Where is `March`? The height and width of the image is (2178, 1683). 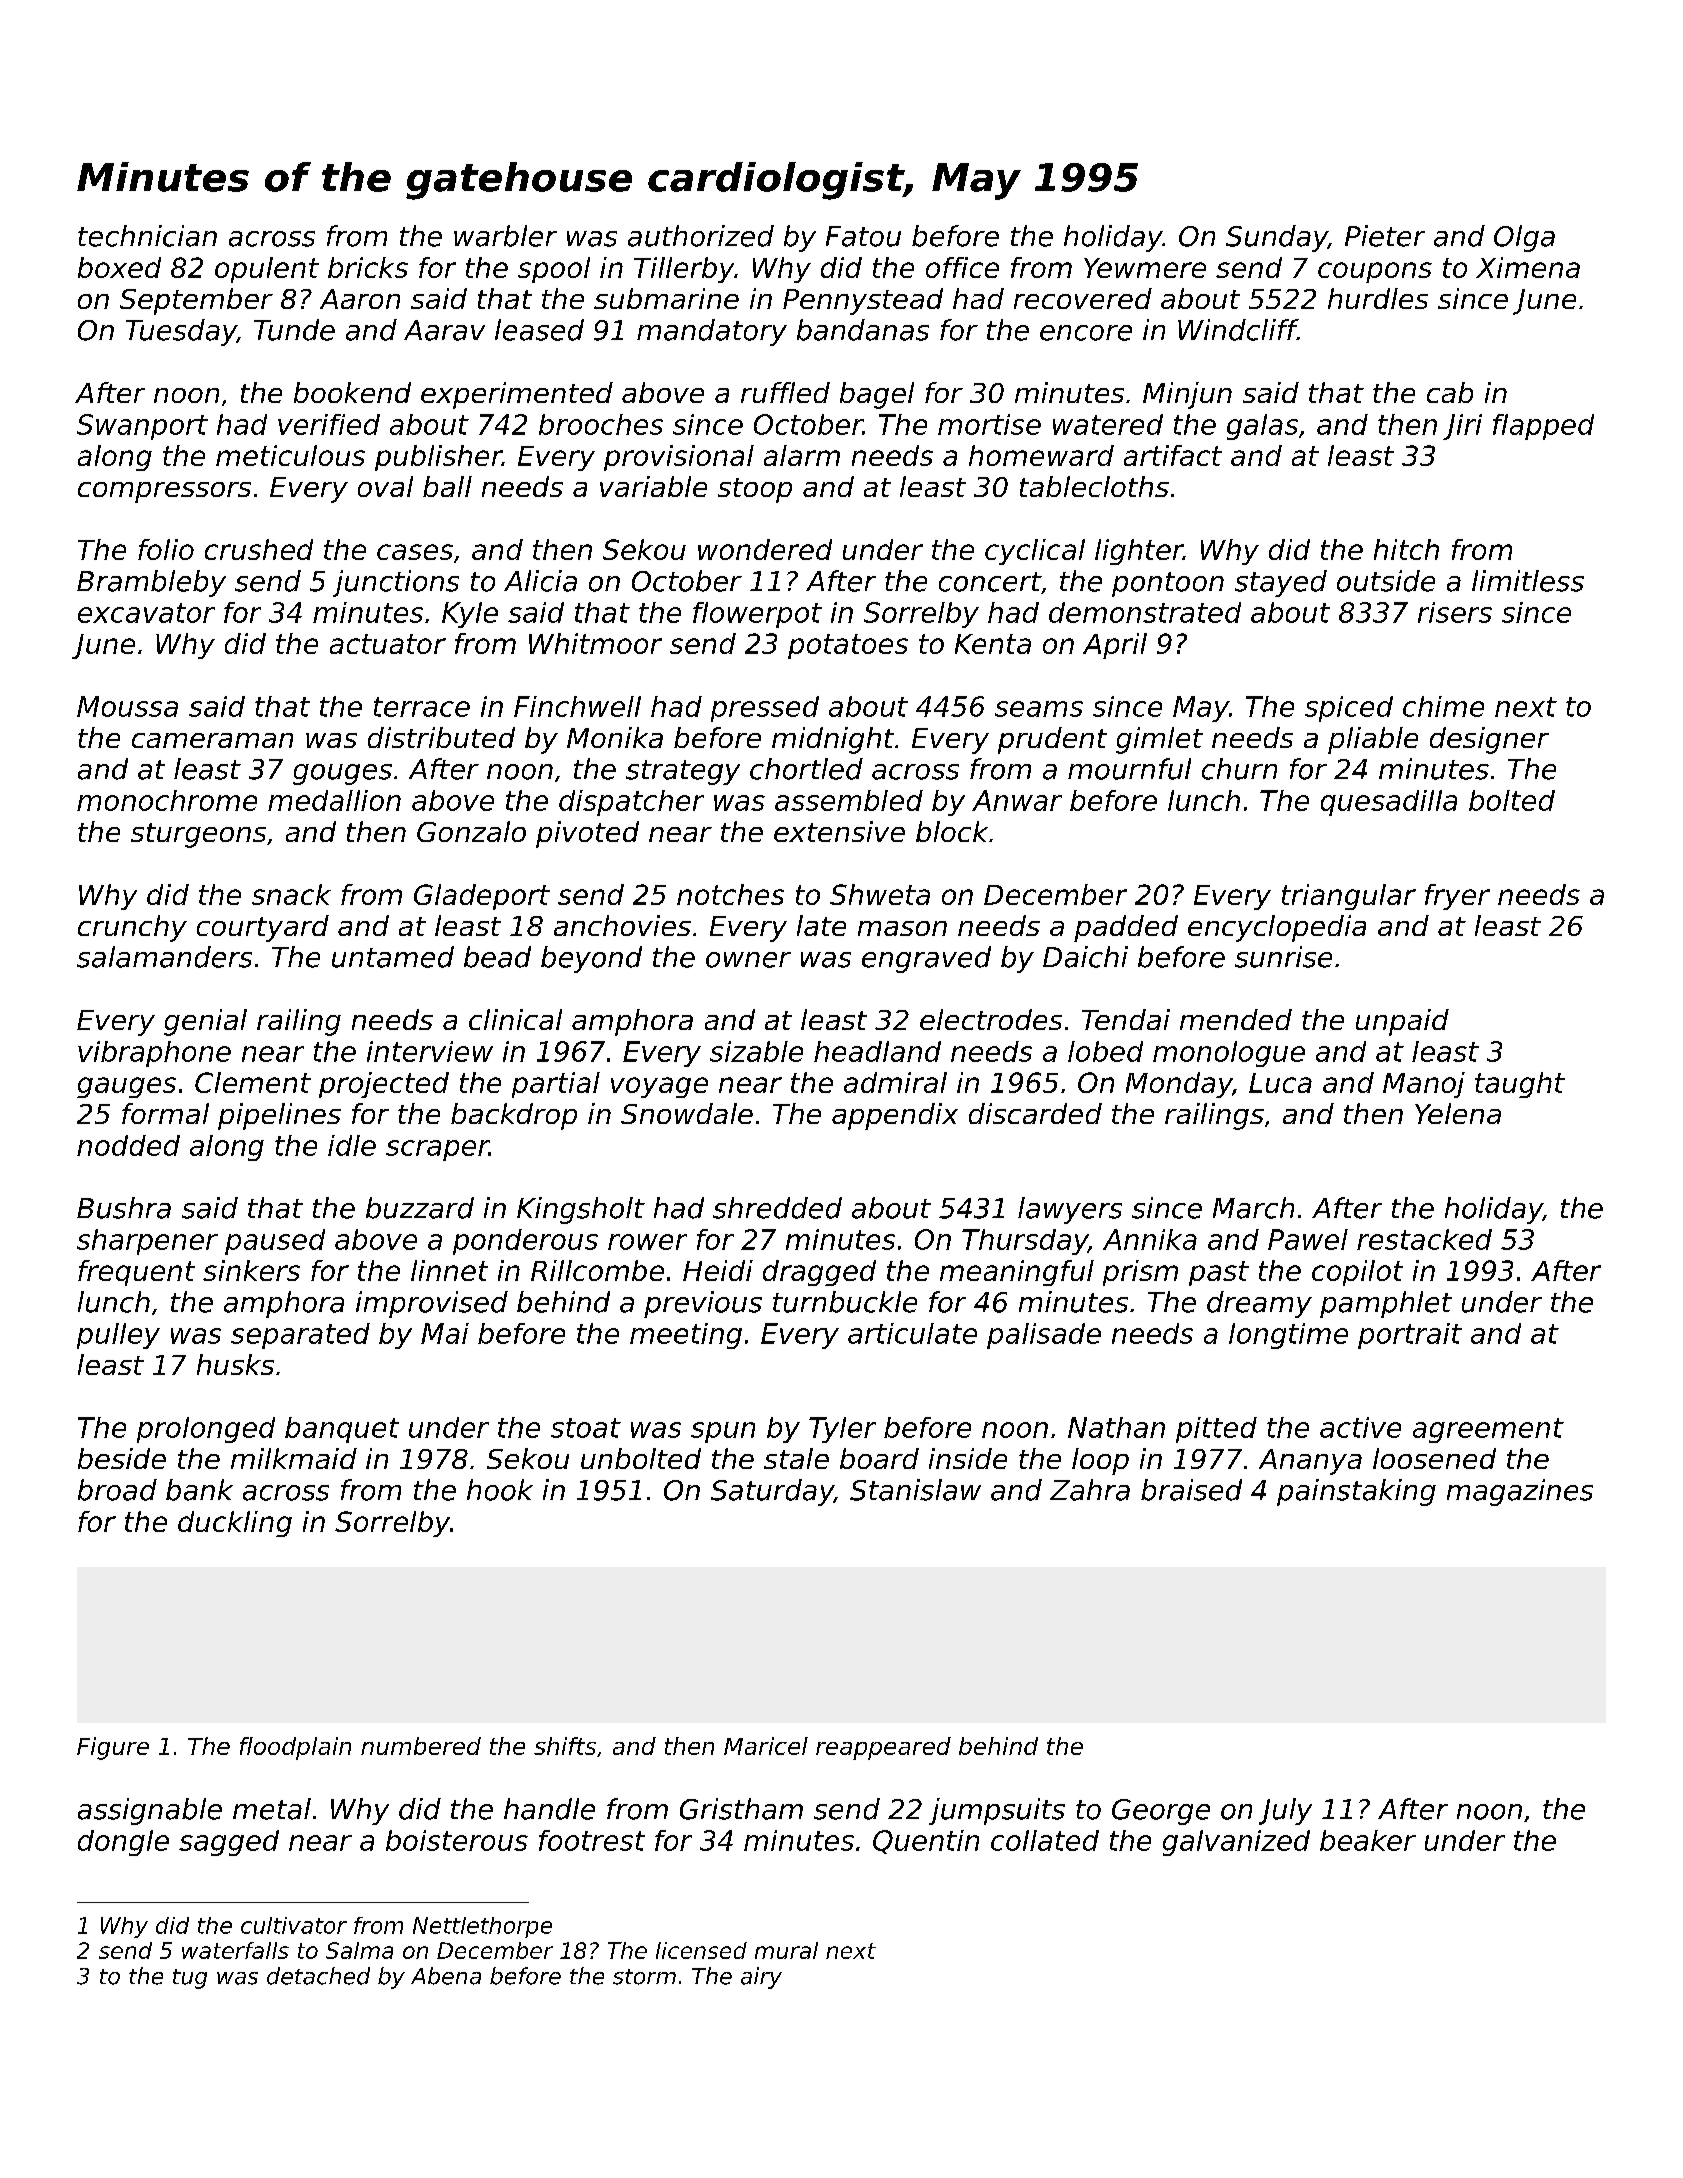 March is located at coordinates (1253, 1208).
